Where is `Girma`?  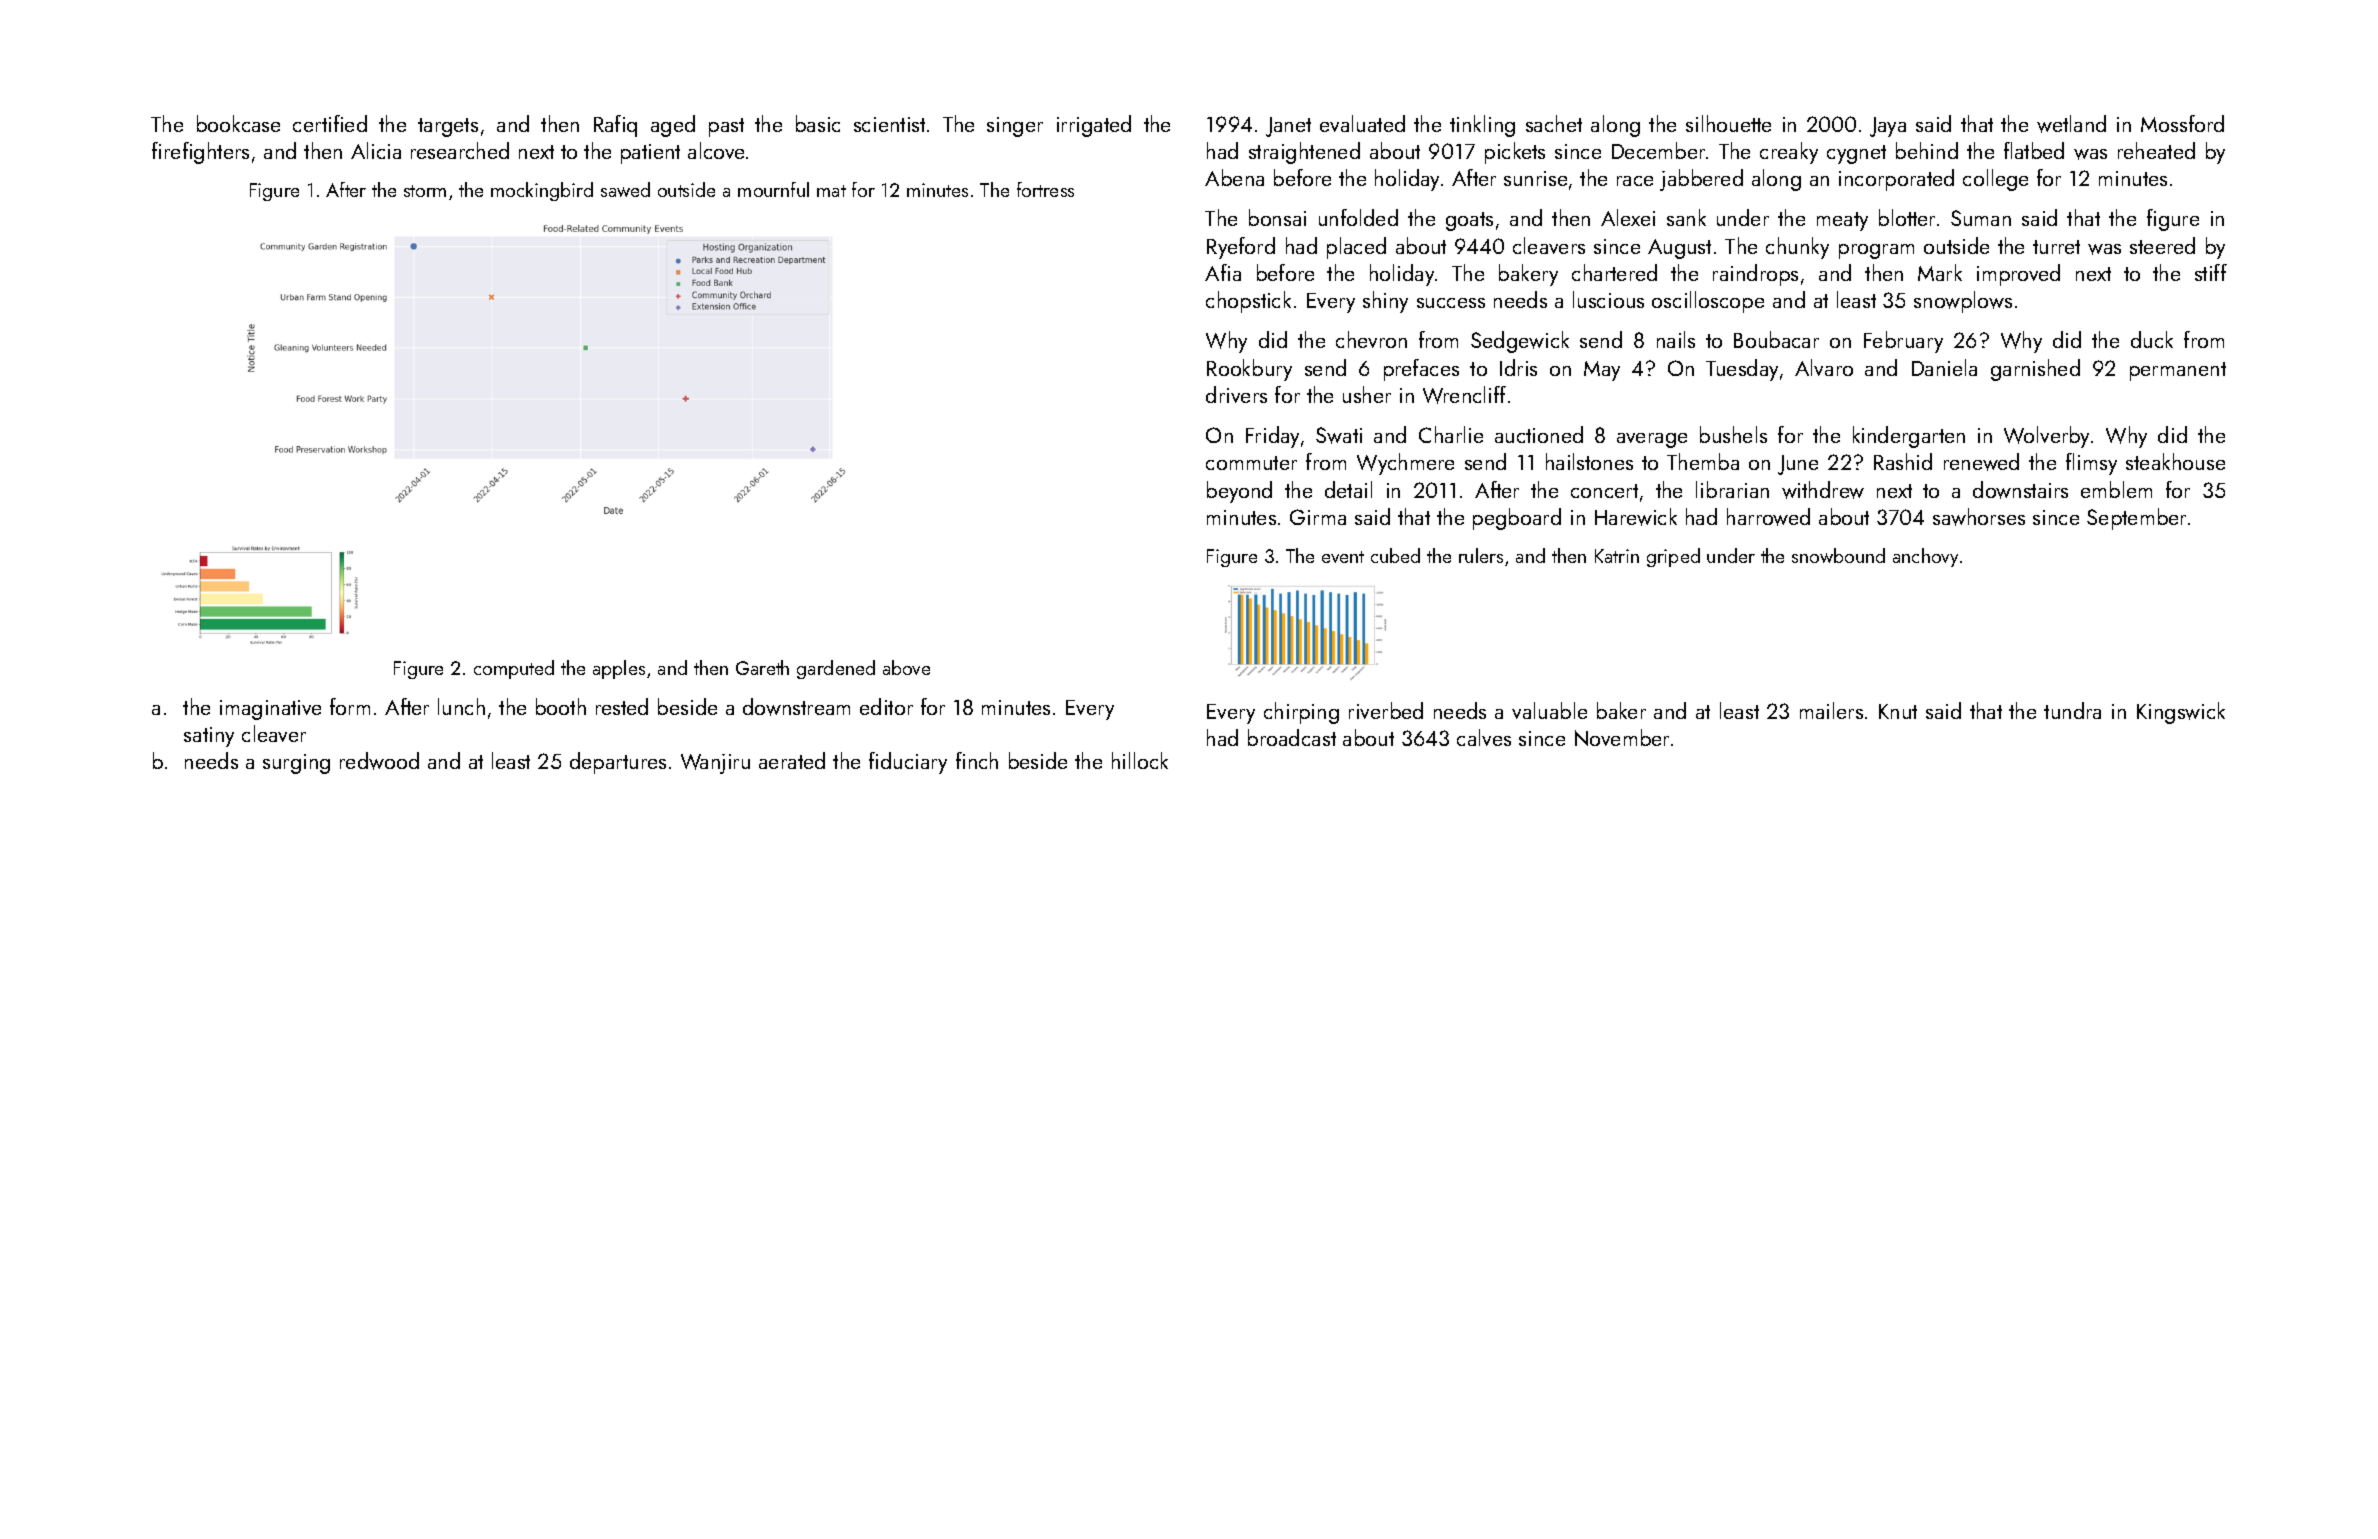 Girma is located at coordinates (1318, 517).
